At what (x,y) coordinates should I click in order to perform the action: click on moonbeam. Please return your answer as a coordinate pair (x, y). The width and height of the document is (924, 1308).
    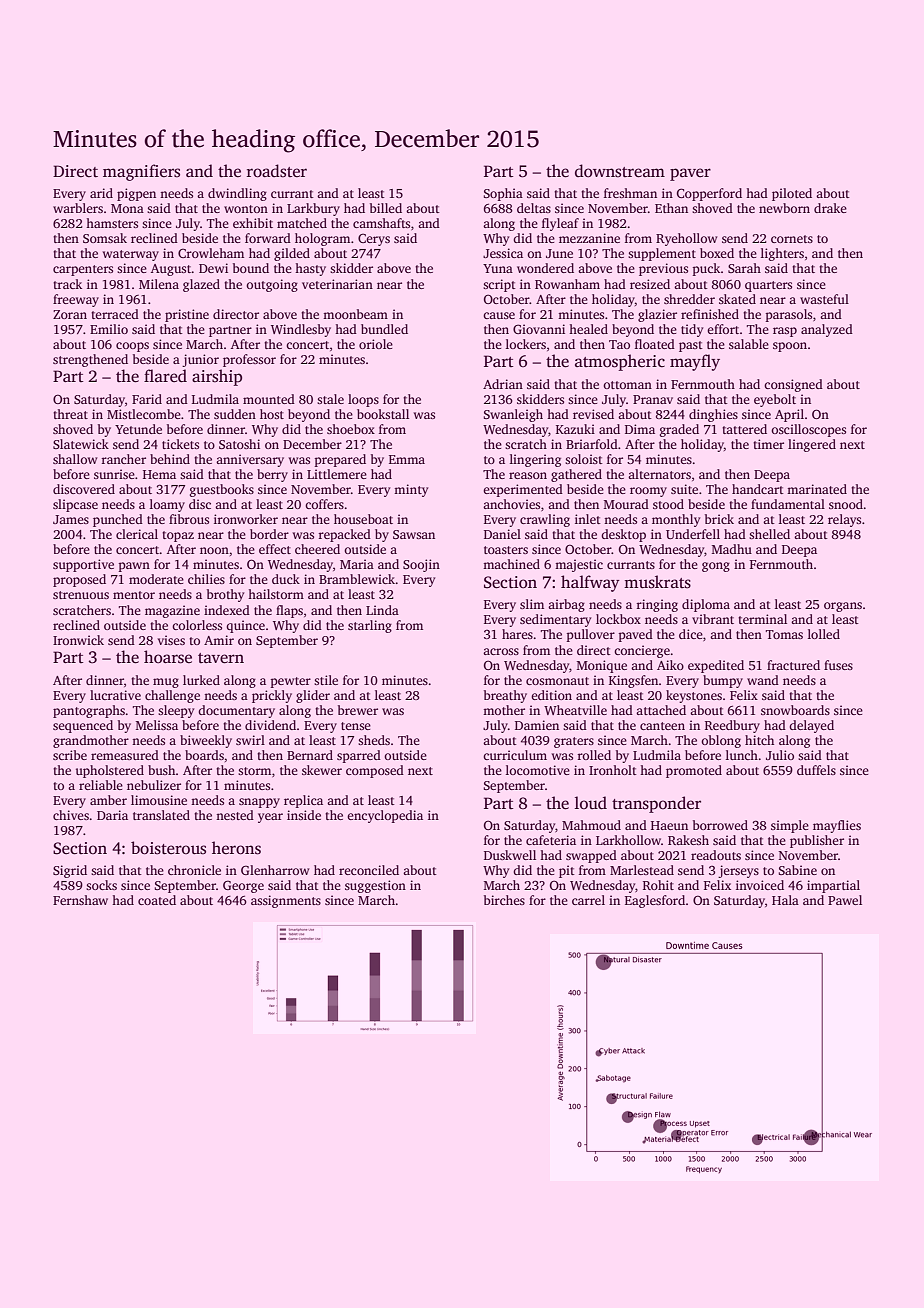
    Looking at the image, I should click on (355, 314).
